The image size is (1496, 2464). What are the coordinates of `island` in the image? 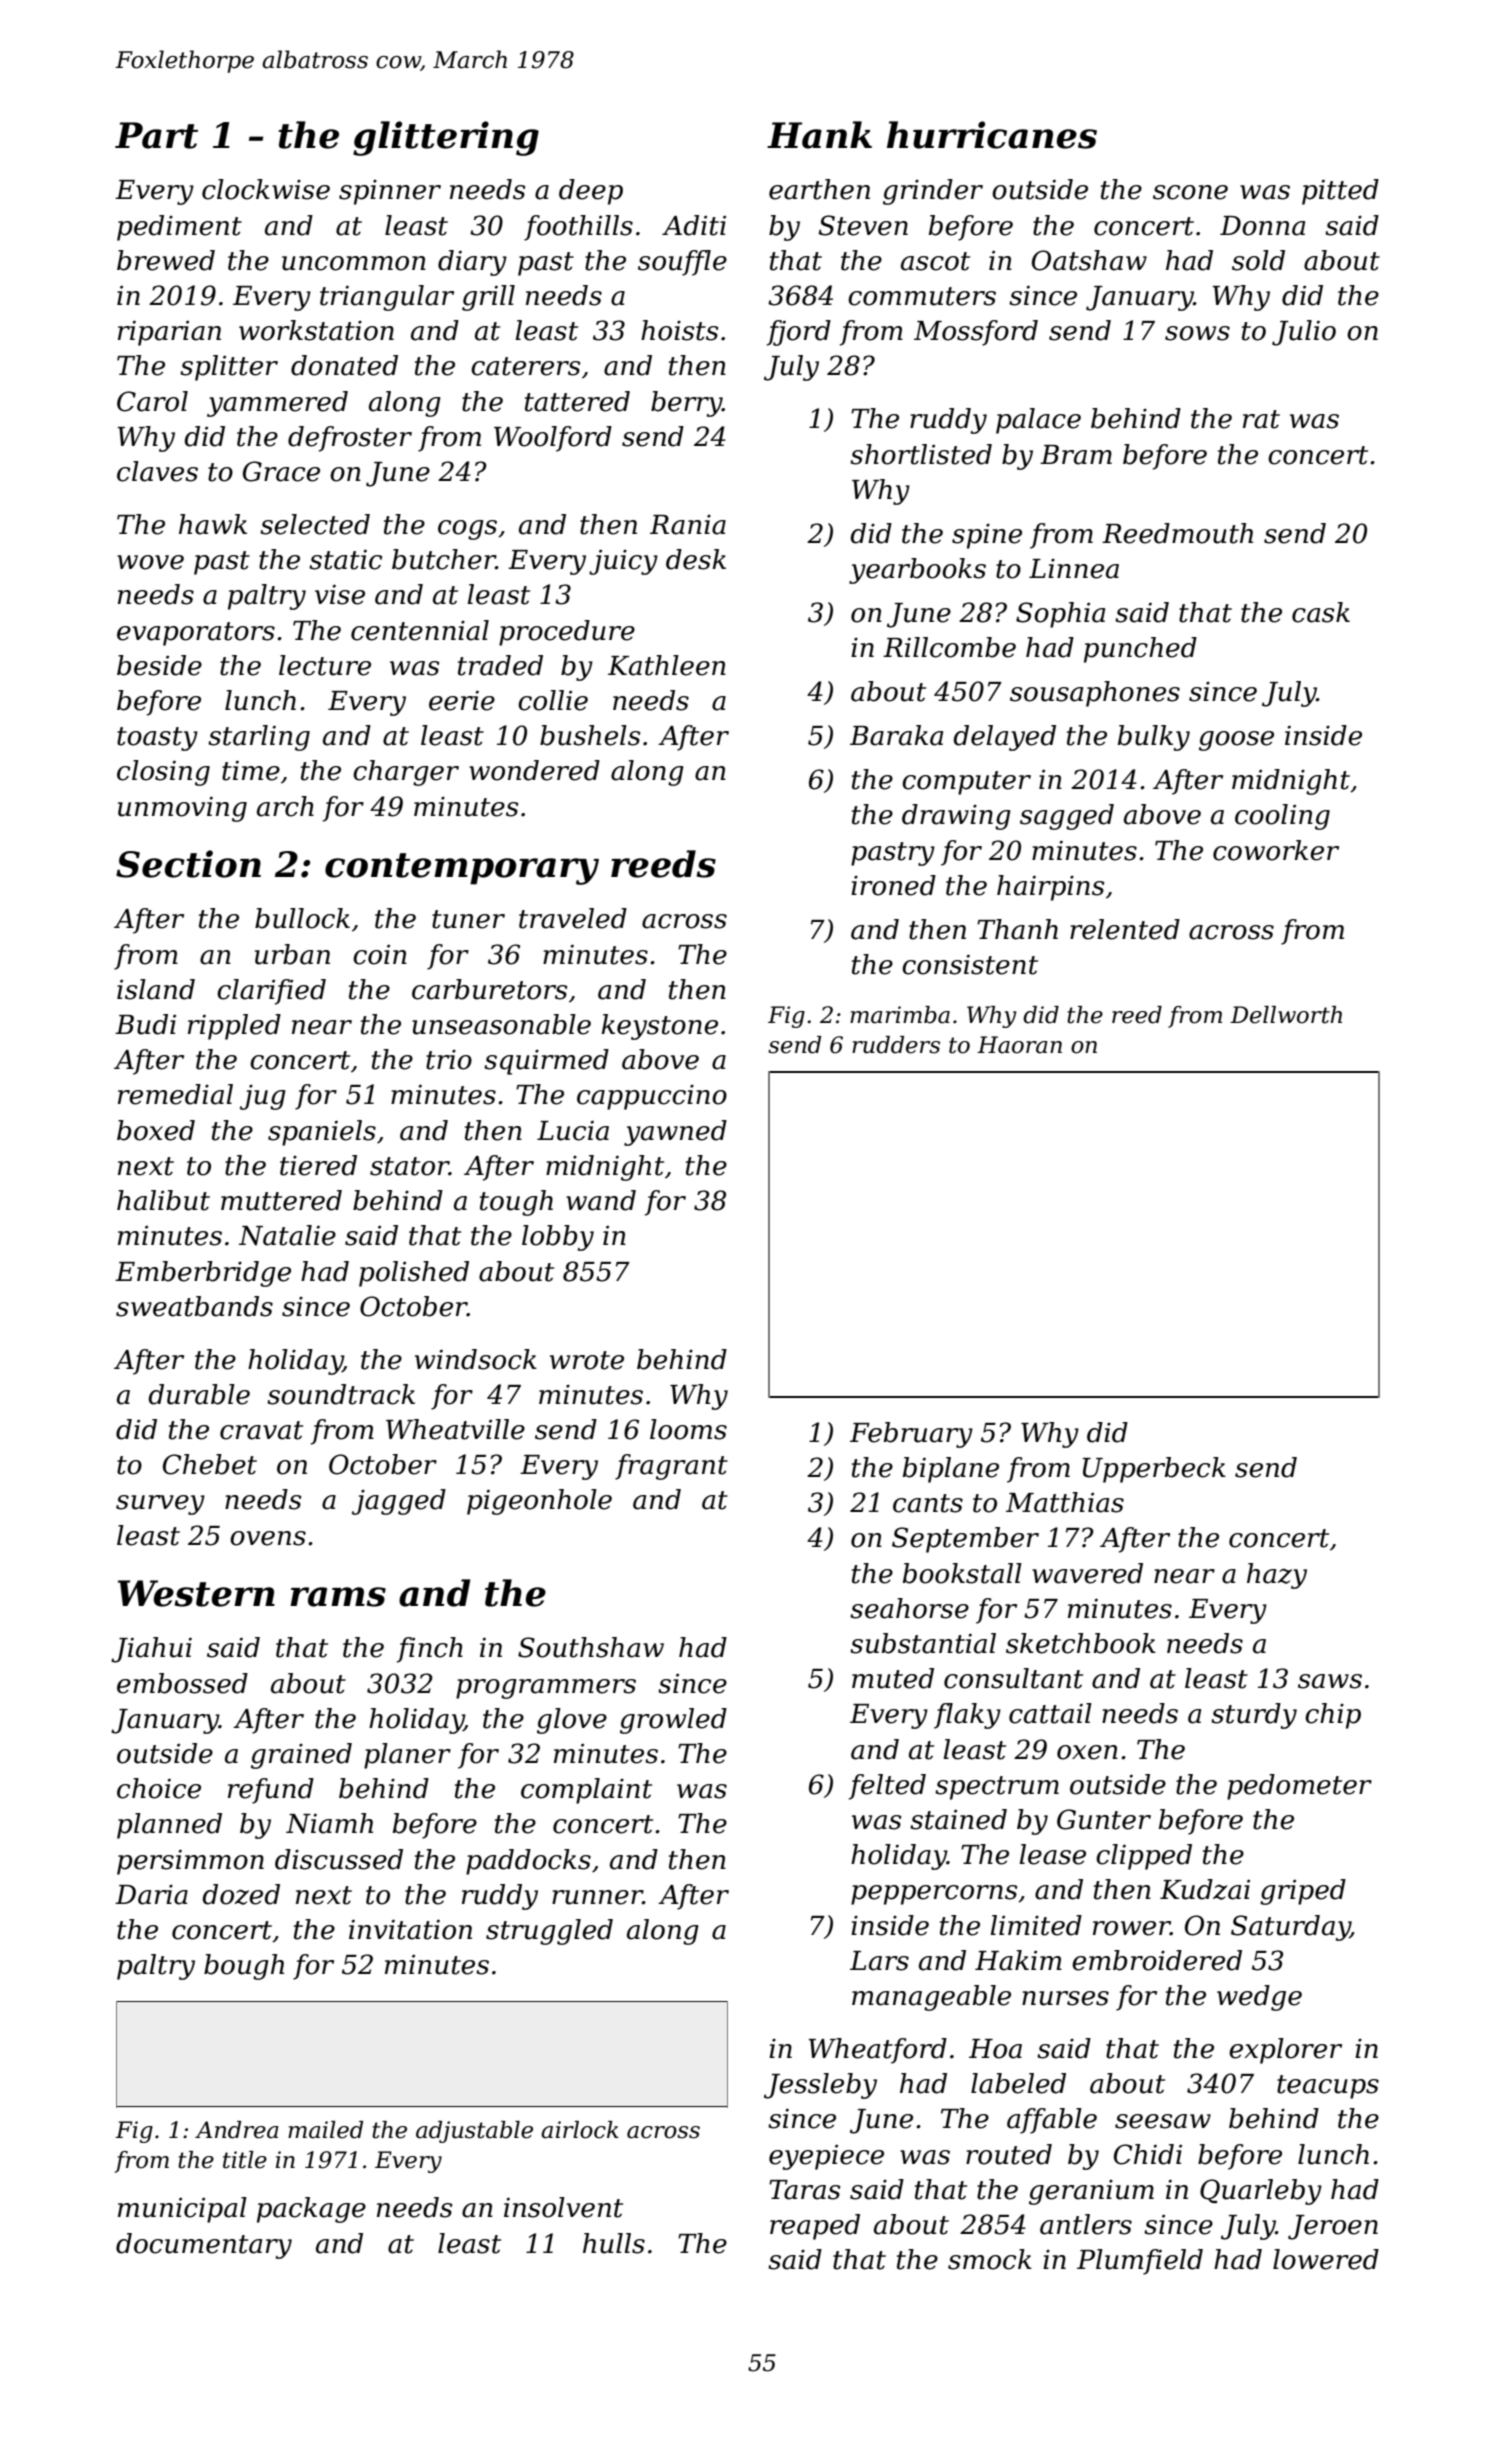 It's located at (156, 989).
